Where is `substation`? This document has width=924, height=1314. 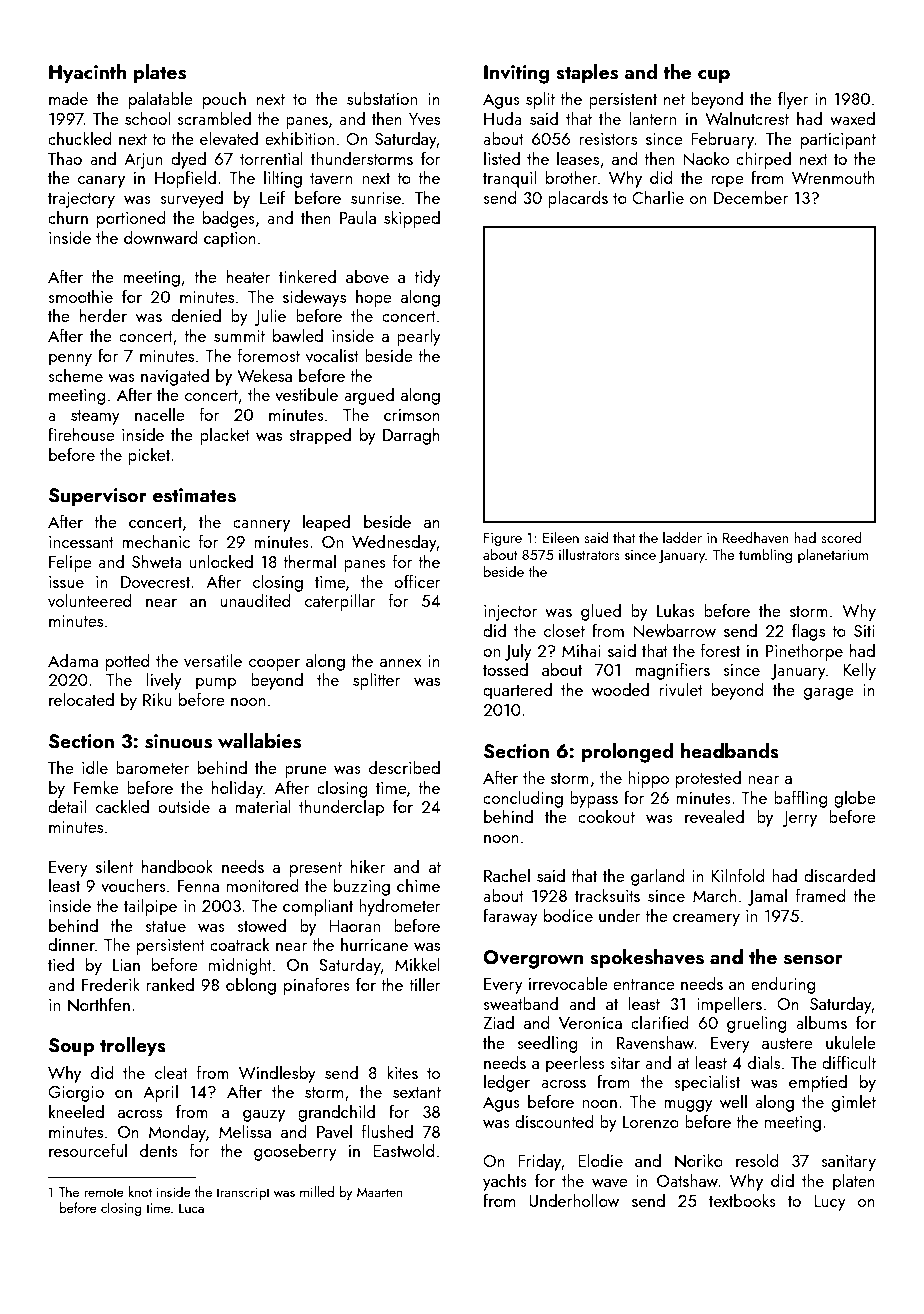
substation is located at coordinates (382, 98).
